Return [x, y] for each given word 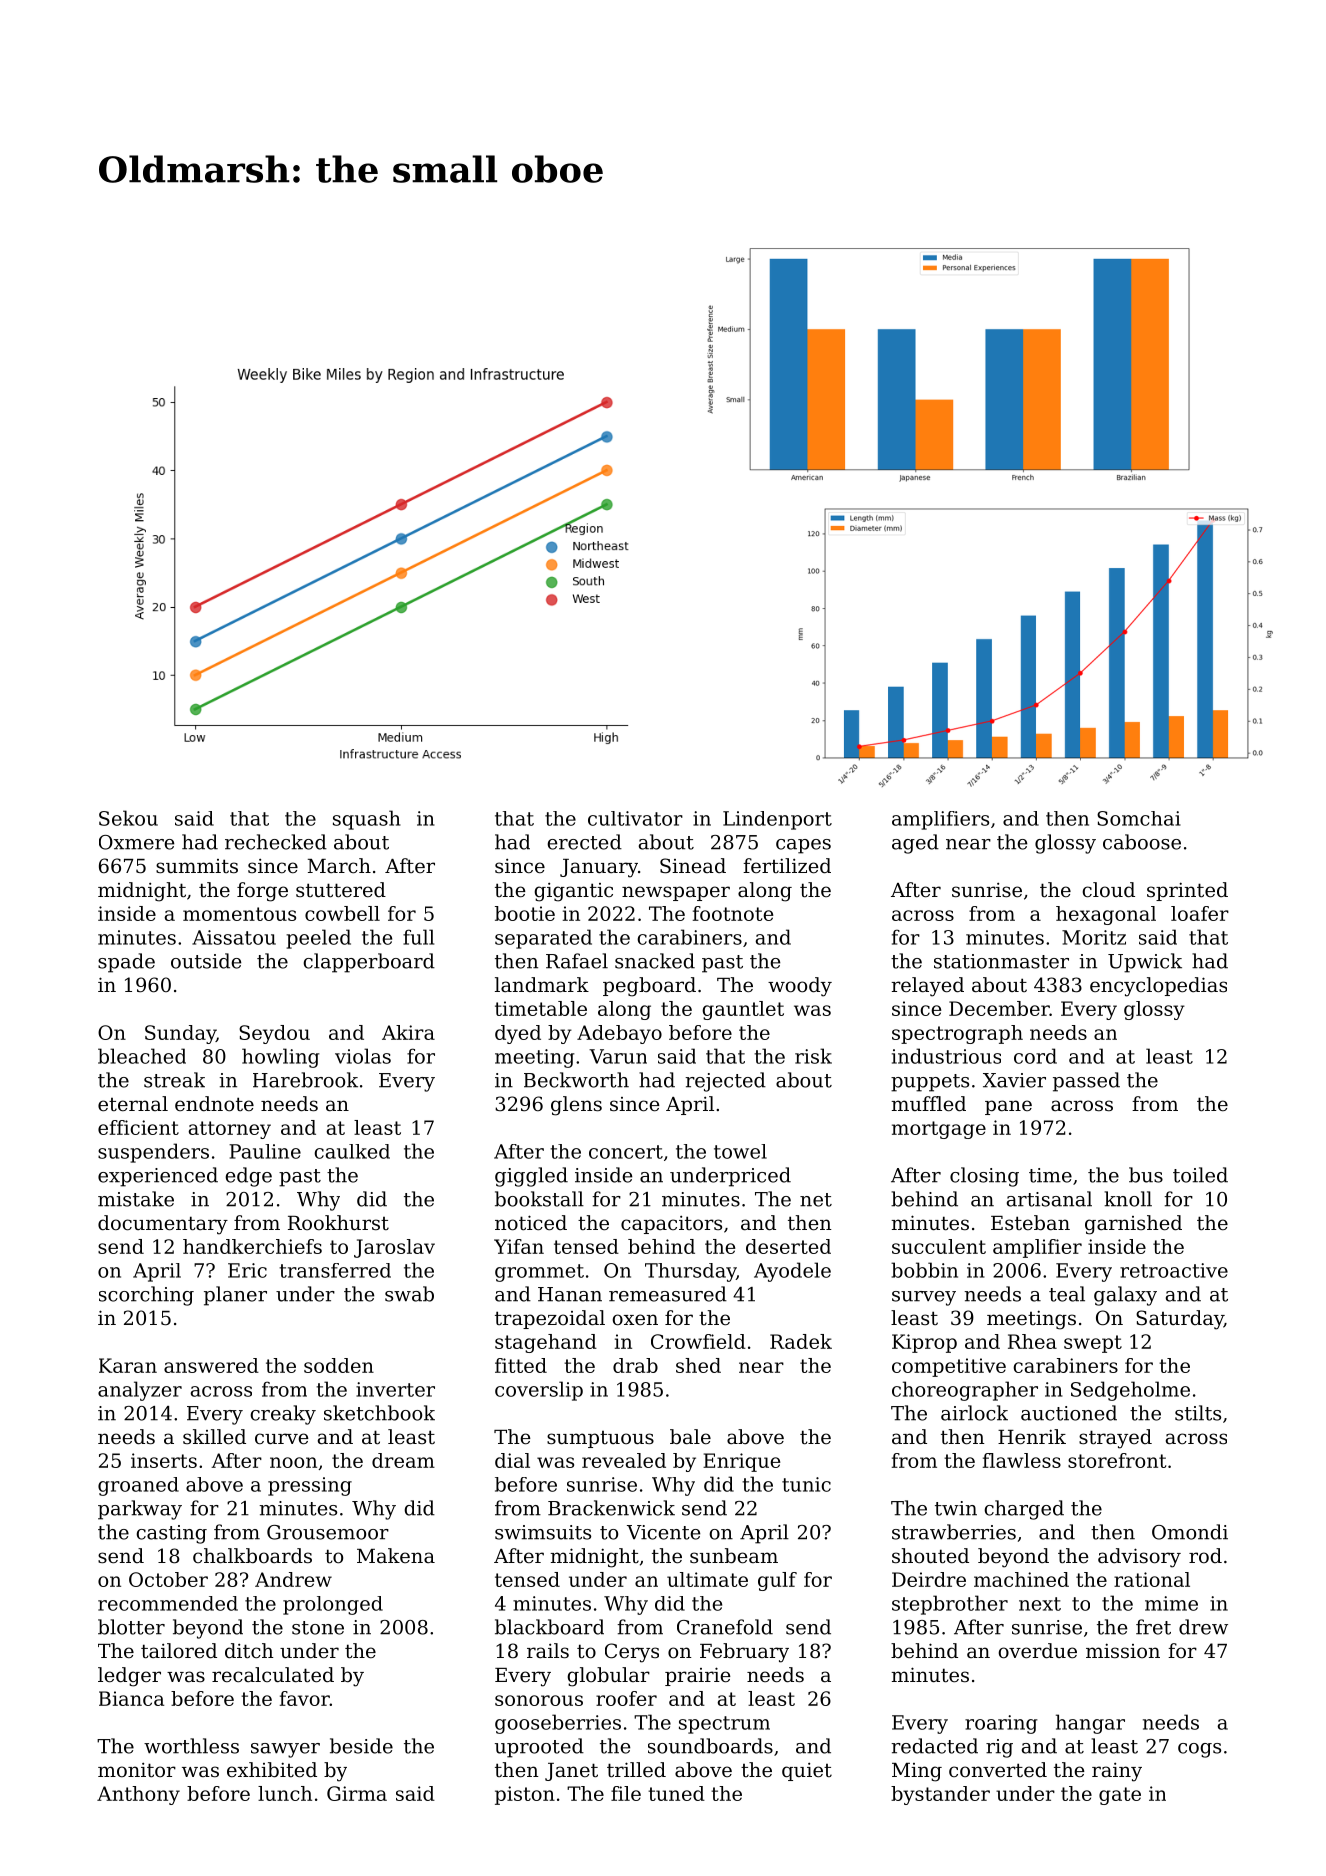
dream [403, 1460]
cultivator [635, 818]
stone [318, 1628]
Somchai [1139, 818]
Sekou [128, 818]
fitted [521, 1365]
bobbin [924, 1270]
